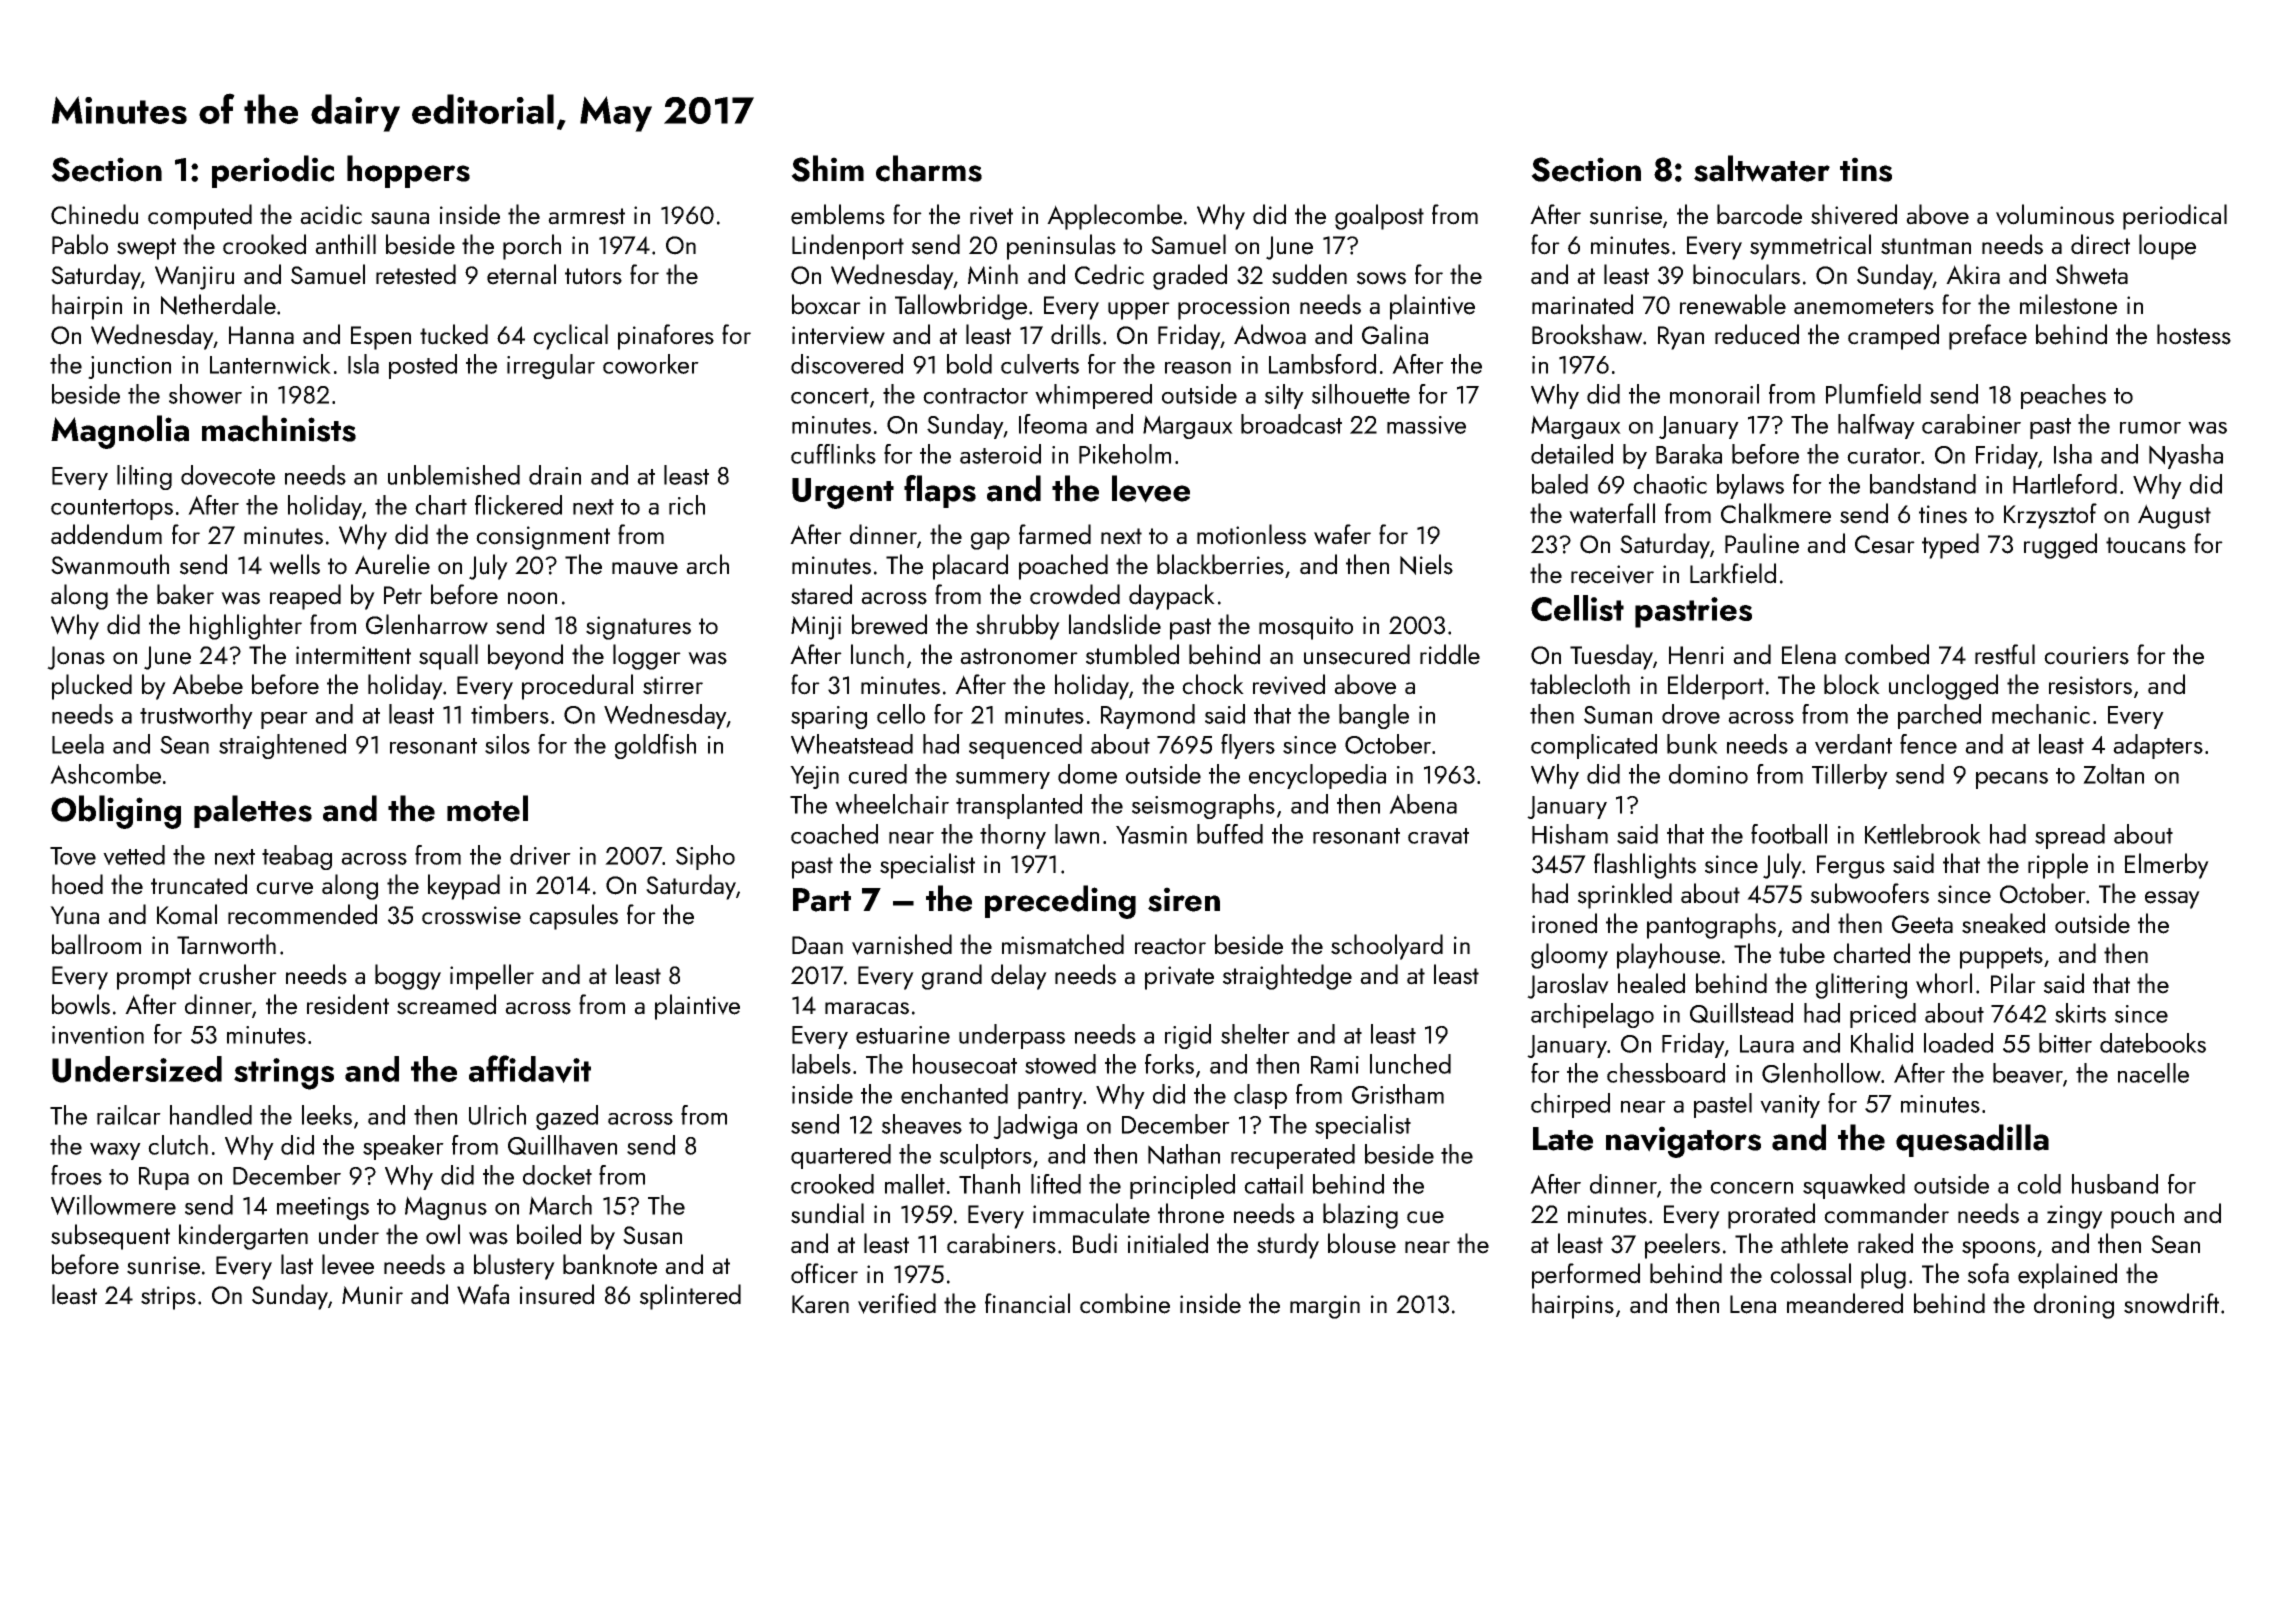  Describe the element at coordinates (2065, 484) in the document. I see `Hartleford` at that location.
